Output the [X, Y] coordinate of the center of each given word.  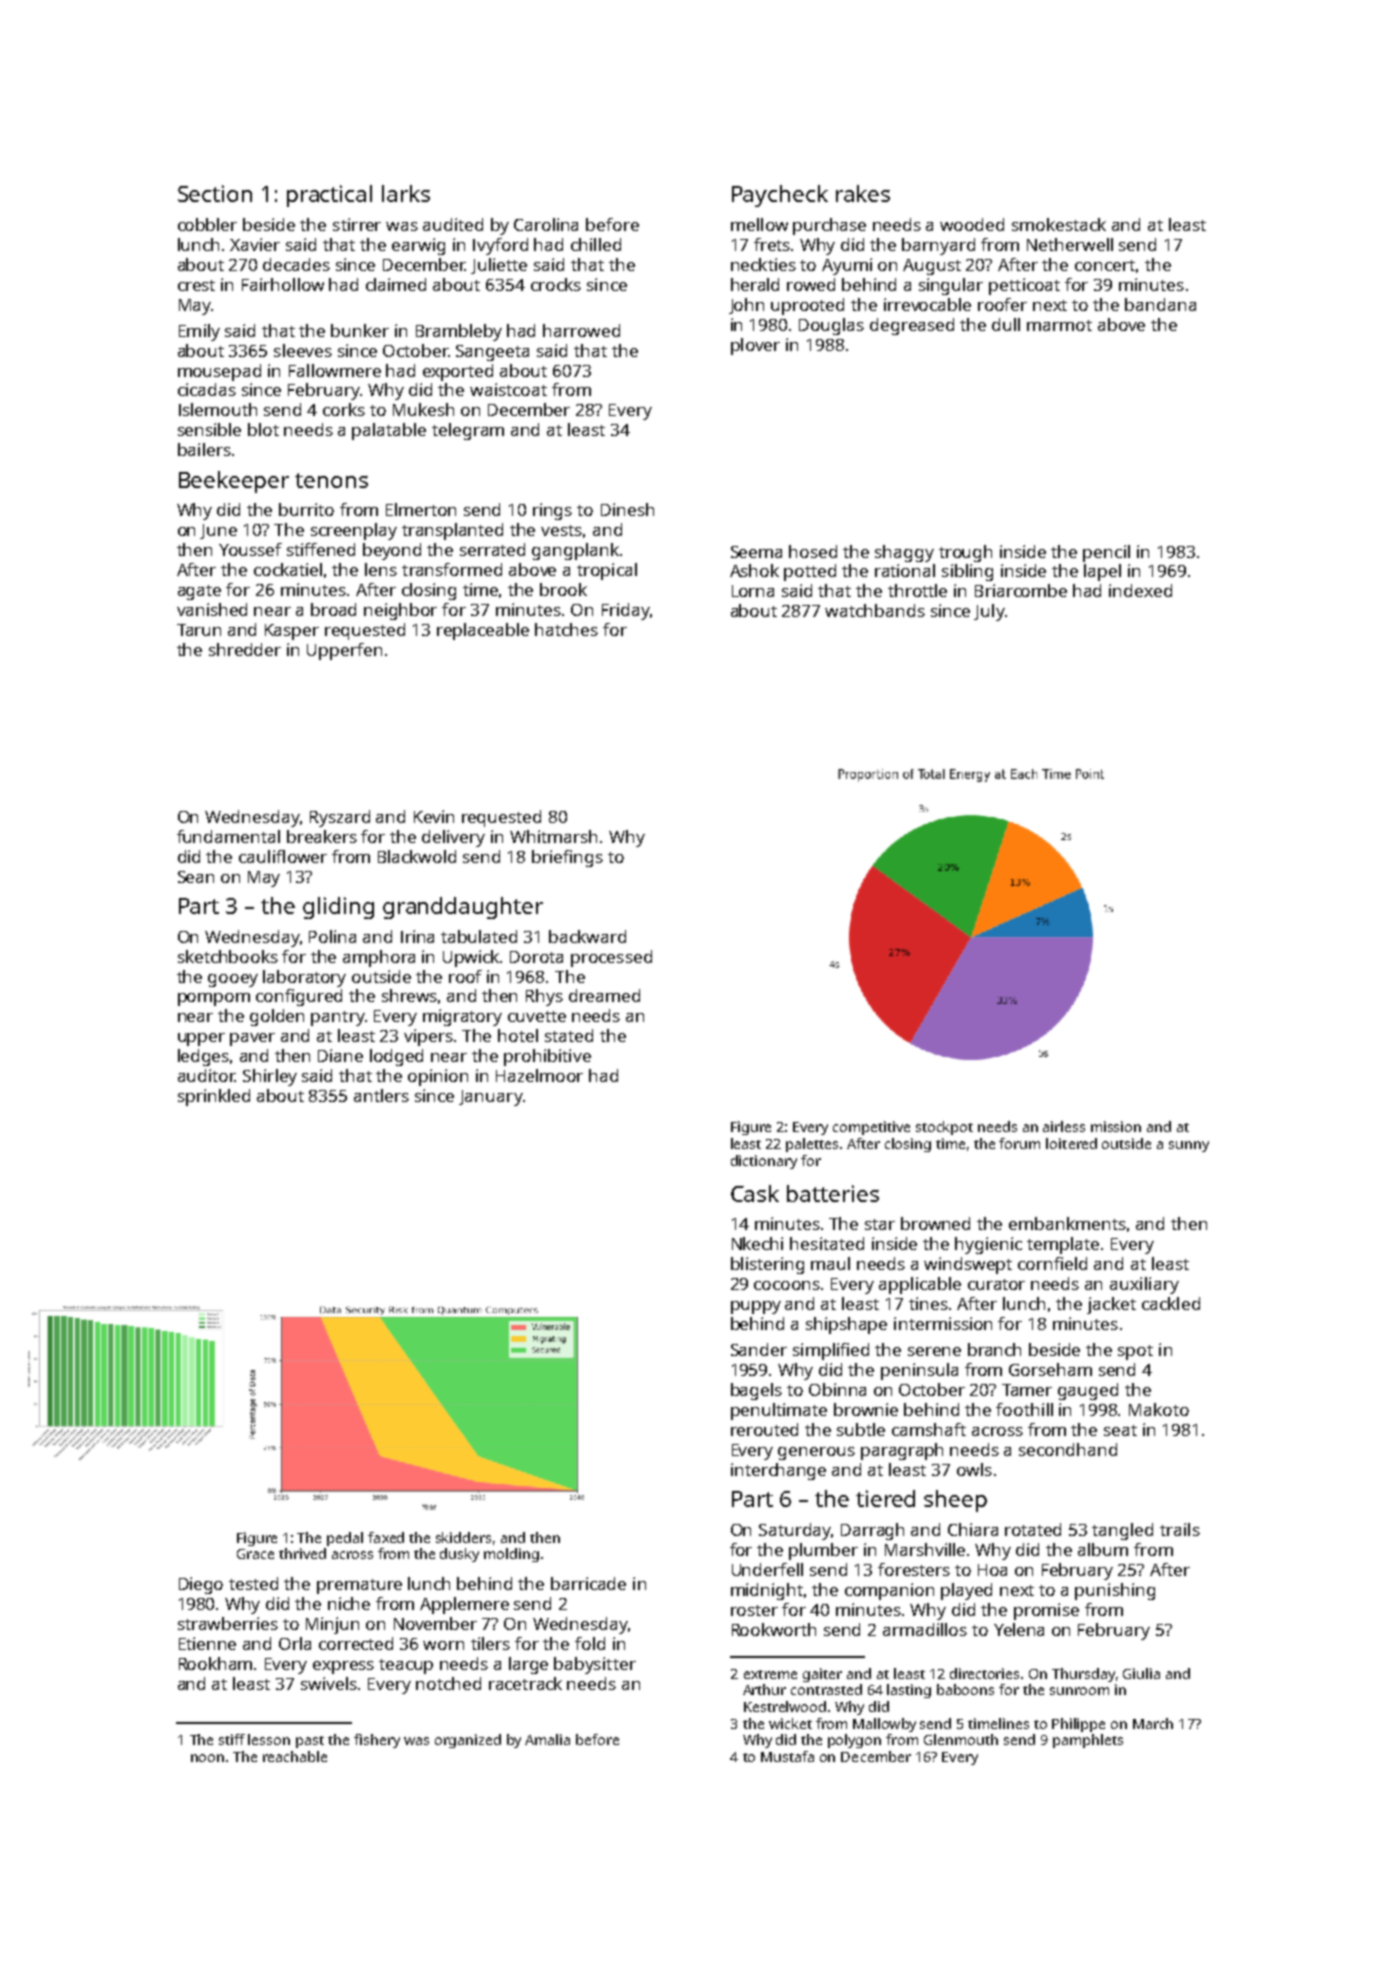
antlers [381, 1095]
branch [994, 1349]
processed [611, 958]
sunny [1189, 1146]
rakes [863, 193]
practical [329, 196]
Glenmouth [961, 1739]
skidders [463, 1537]
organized [468, 1741]
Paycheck [780, 196]
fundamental [228, 836]
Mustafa [787, 1756]
